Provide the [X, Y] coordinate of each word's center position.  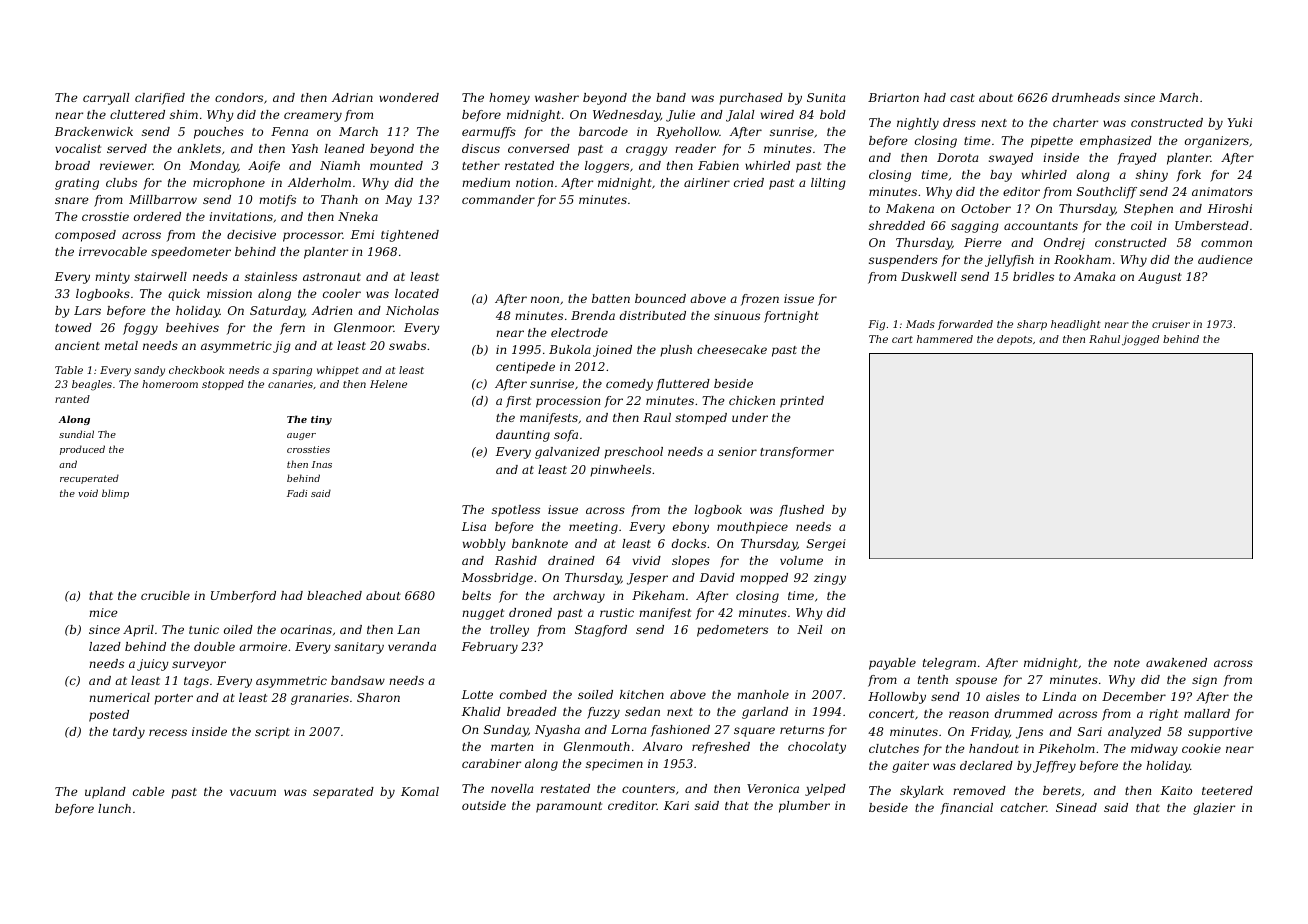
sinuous [737, 315]
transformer [797, 453]
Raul [657, 417]
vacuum [253, 792]
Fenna [289, 131]
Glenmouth [597, 746]
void [88, 493]
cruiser [1171, 324]
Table [69, 370]
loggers [607, 167]
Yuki [1240, 122]
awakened [1176, 662]
